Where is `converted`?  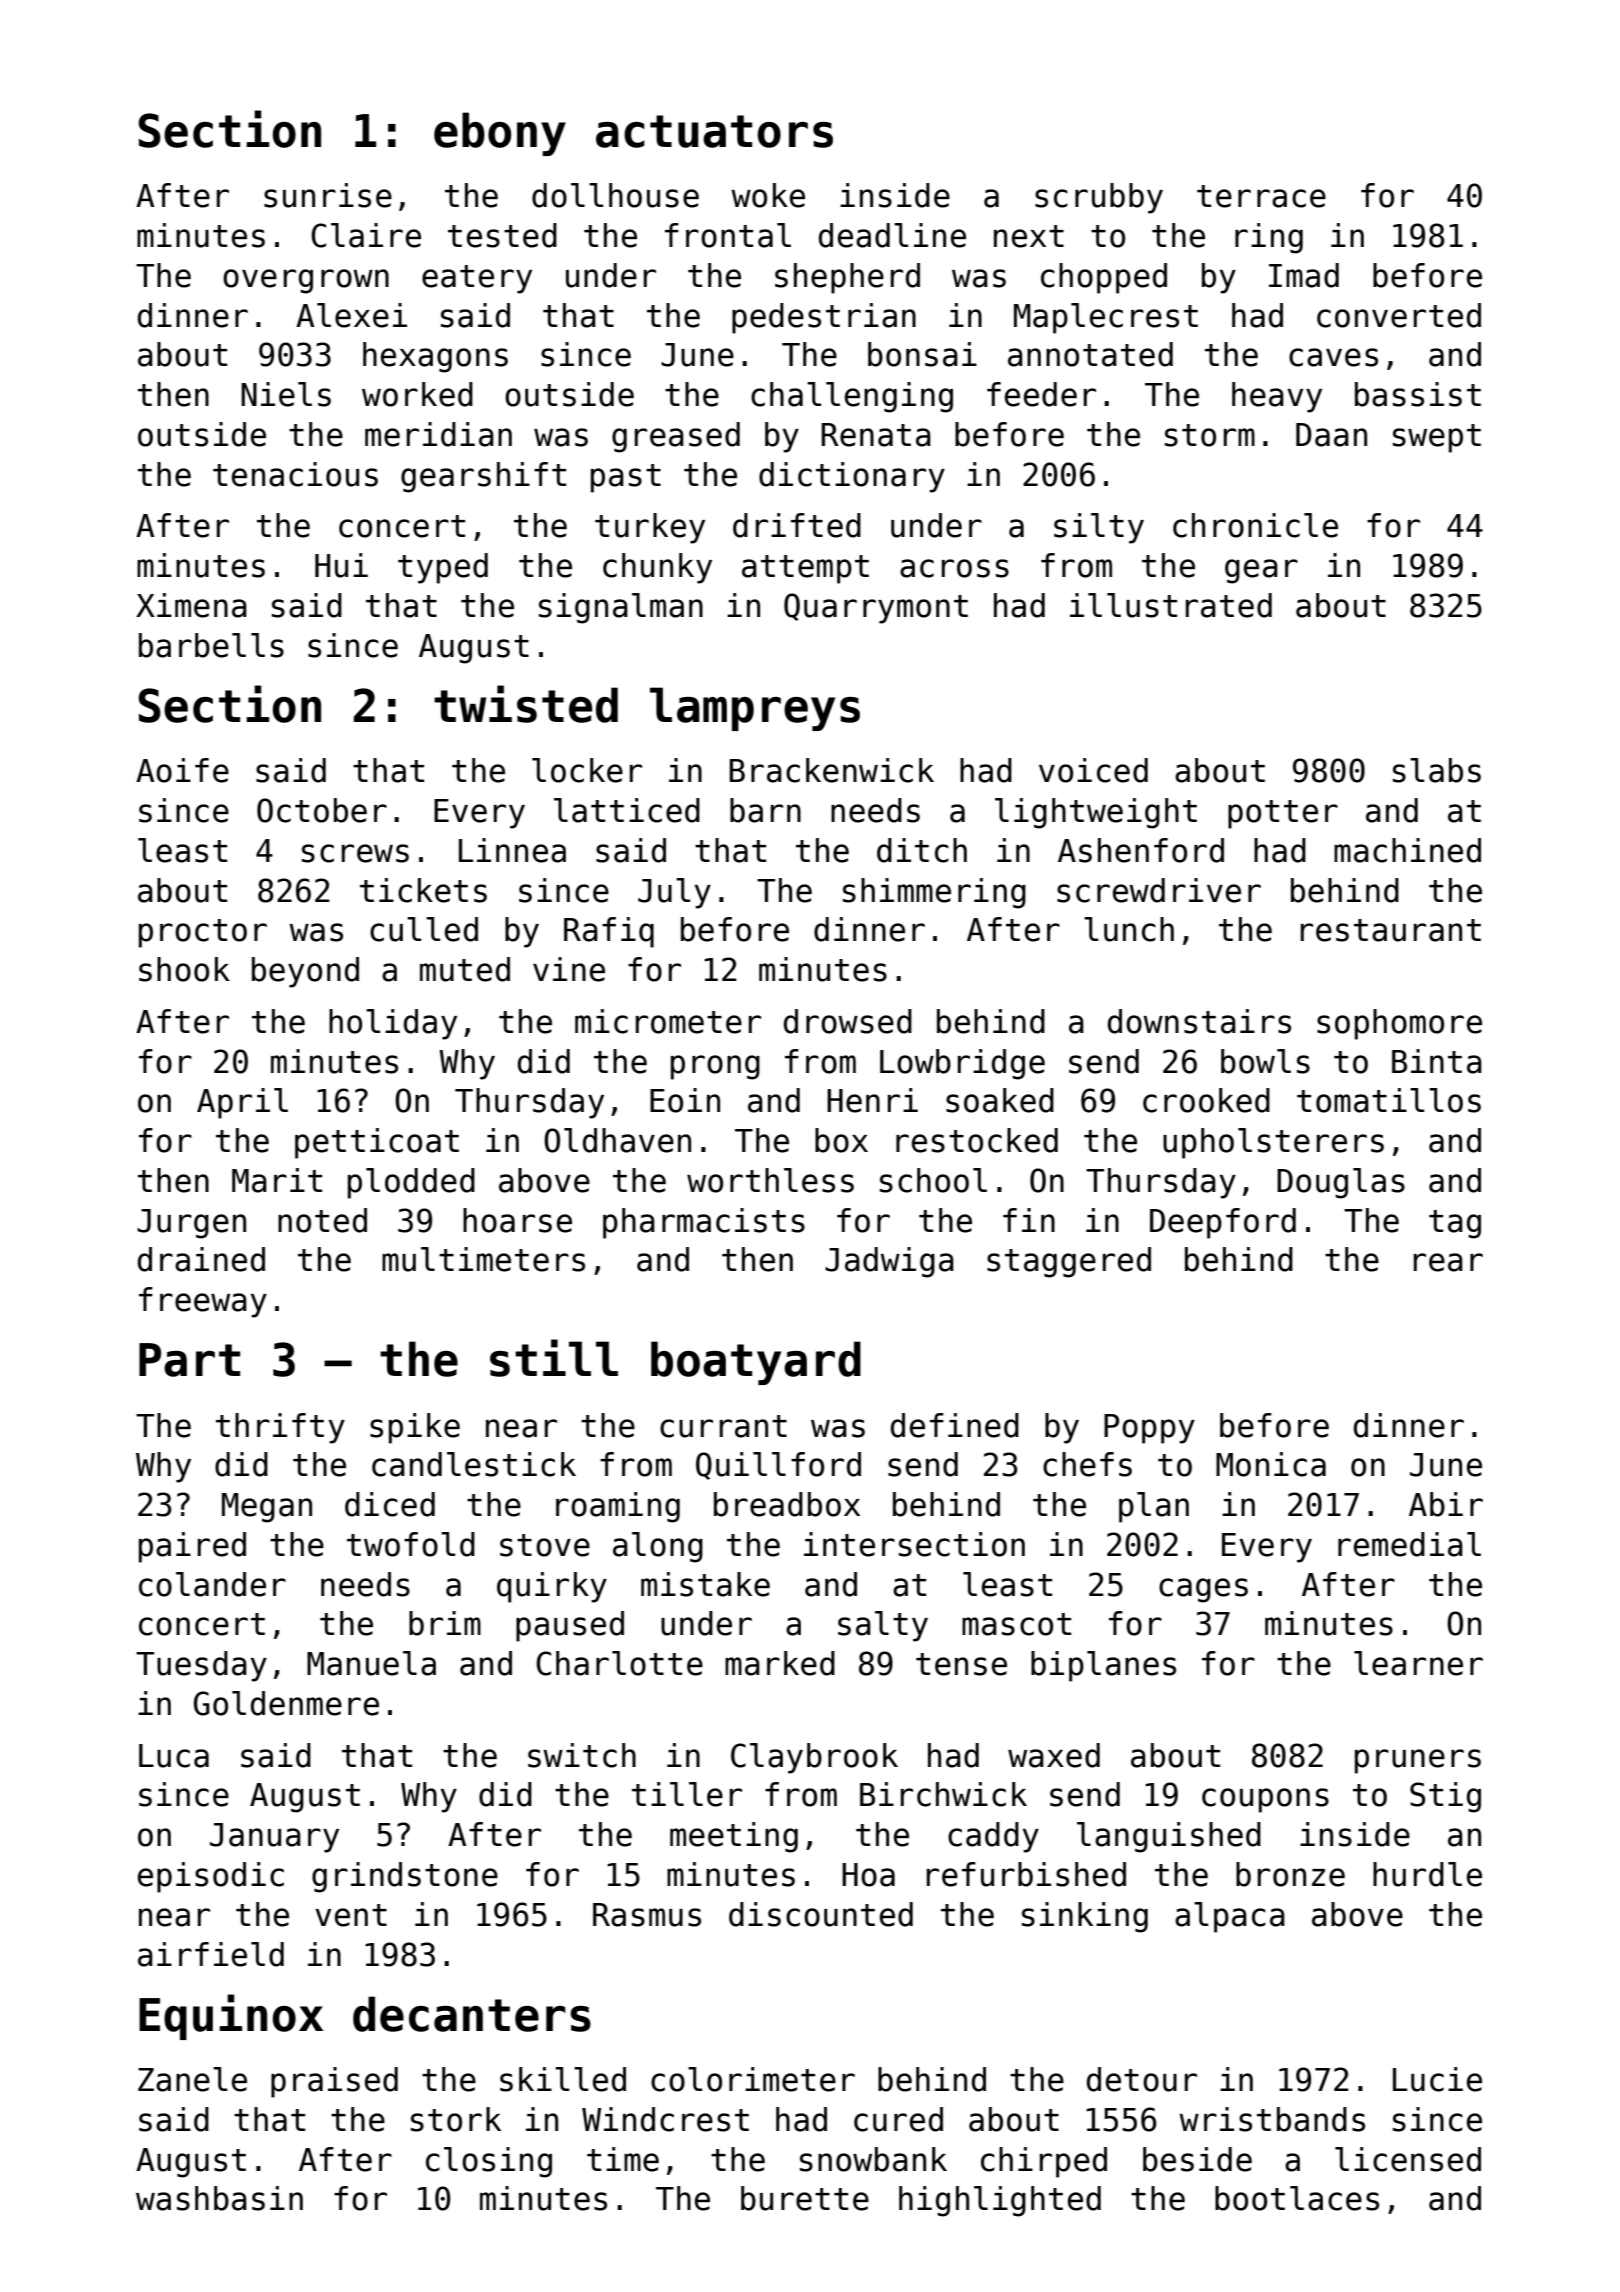
converted is located at coordinates (1399, 315).
